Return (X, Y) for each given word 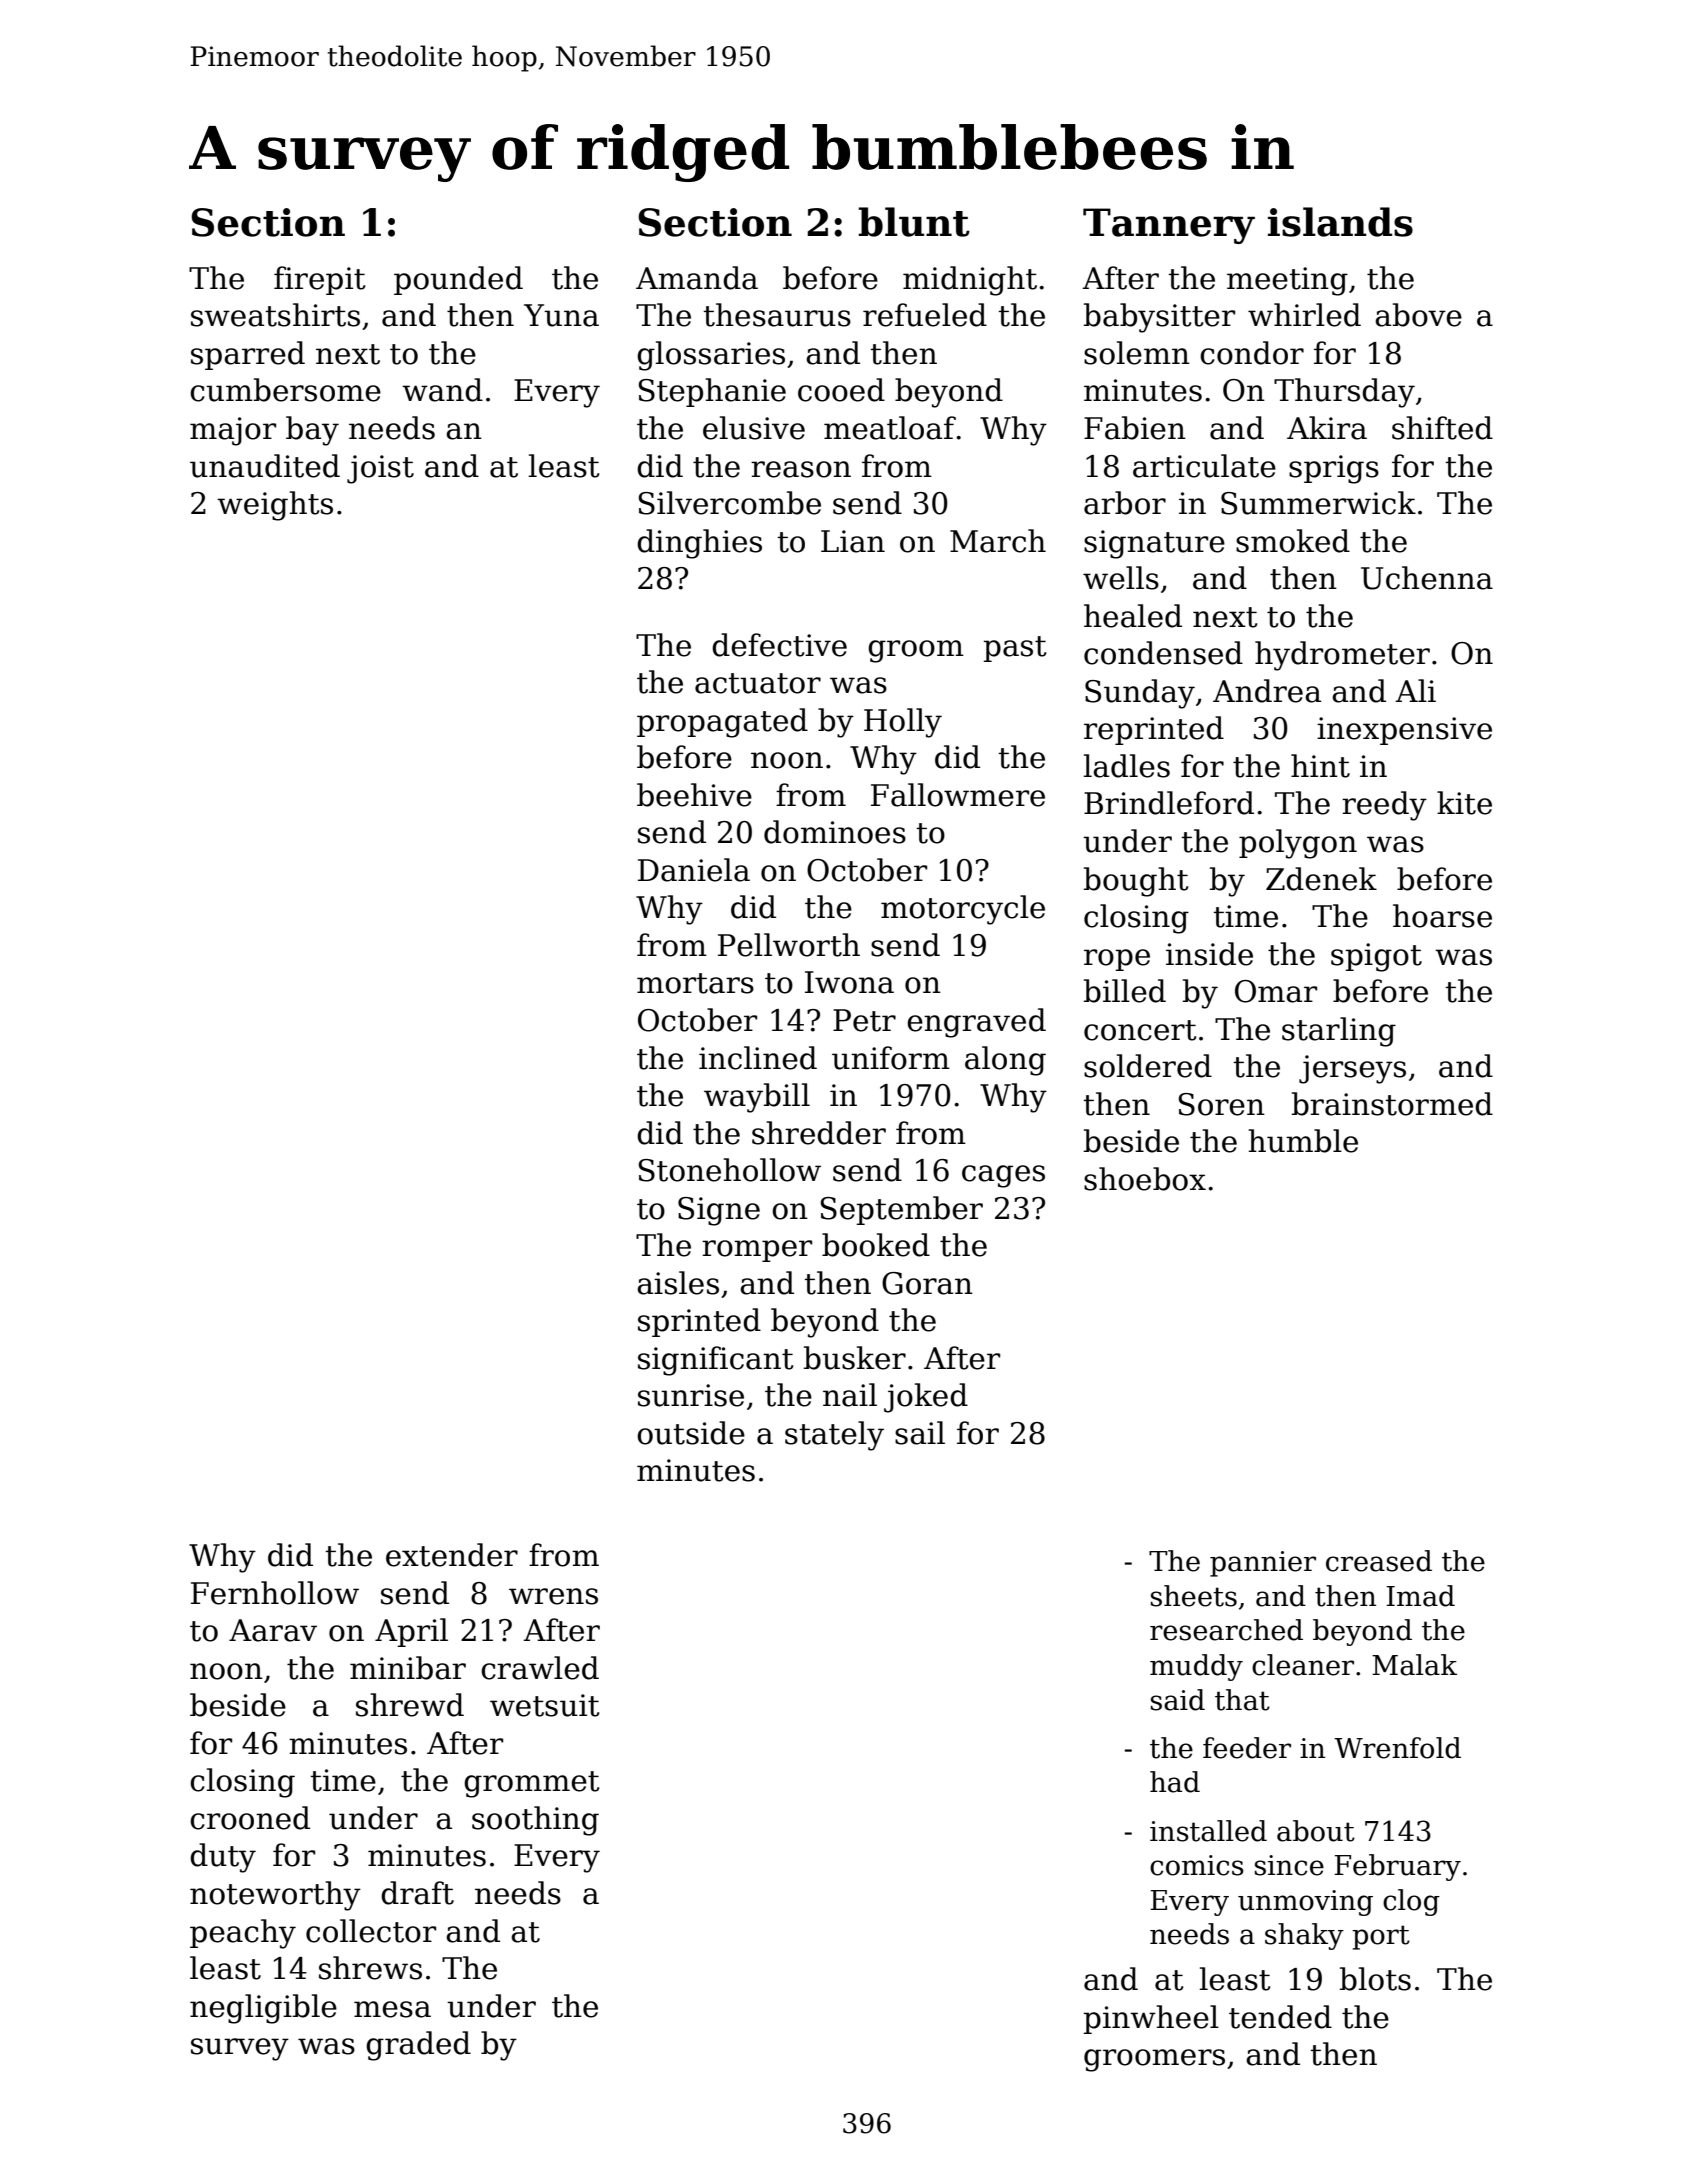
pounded (458, 280)
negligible (263, 2009)
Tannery (1169, 226)
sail (920, 1433)
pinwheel (1151, 2019)
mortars (695, 983)
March (998, 541)
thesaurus (777, 315)
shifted (1442, 428)
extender (452, 1555)
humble (1303, 1141)
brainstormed (1392, 1104)
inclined (758, 1058)
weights (275, 506)
